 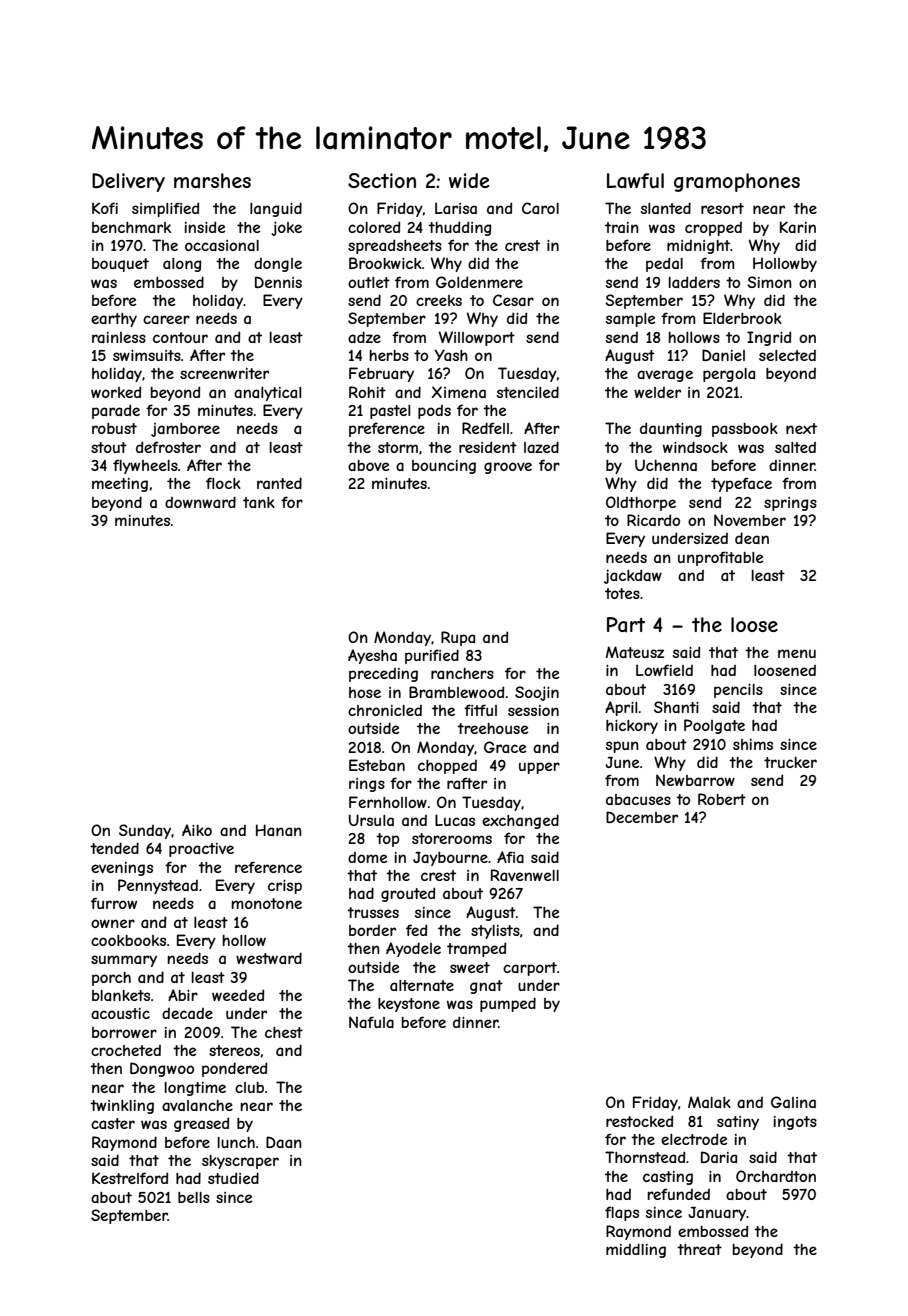 What do you see at coordinates (372, 656) in the document?
I see `Ayesha` at bounding box center [372, 656].
